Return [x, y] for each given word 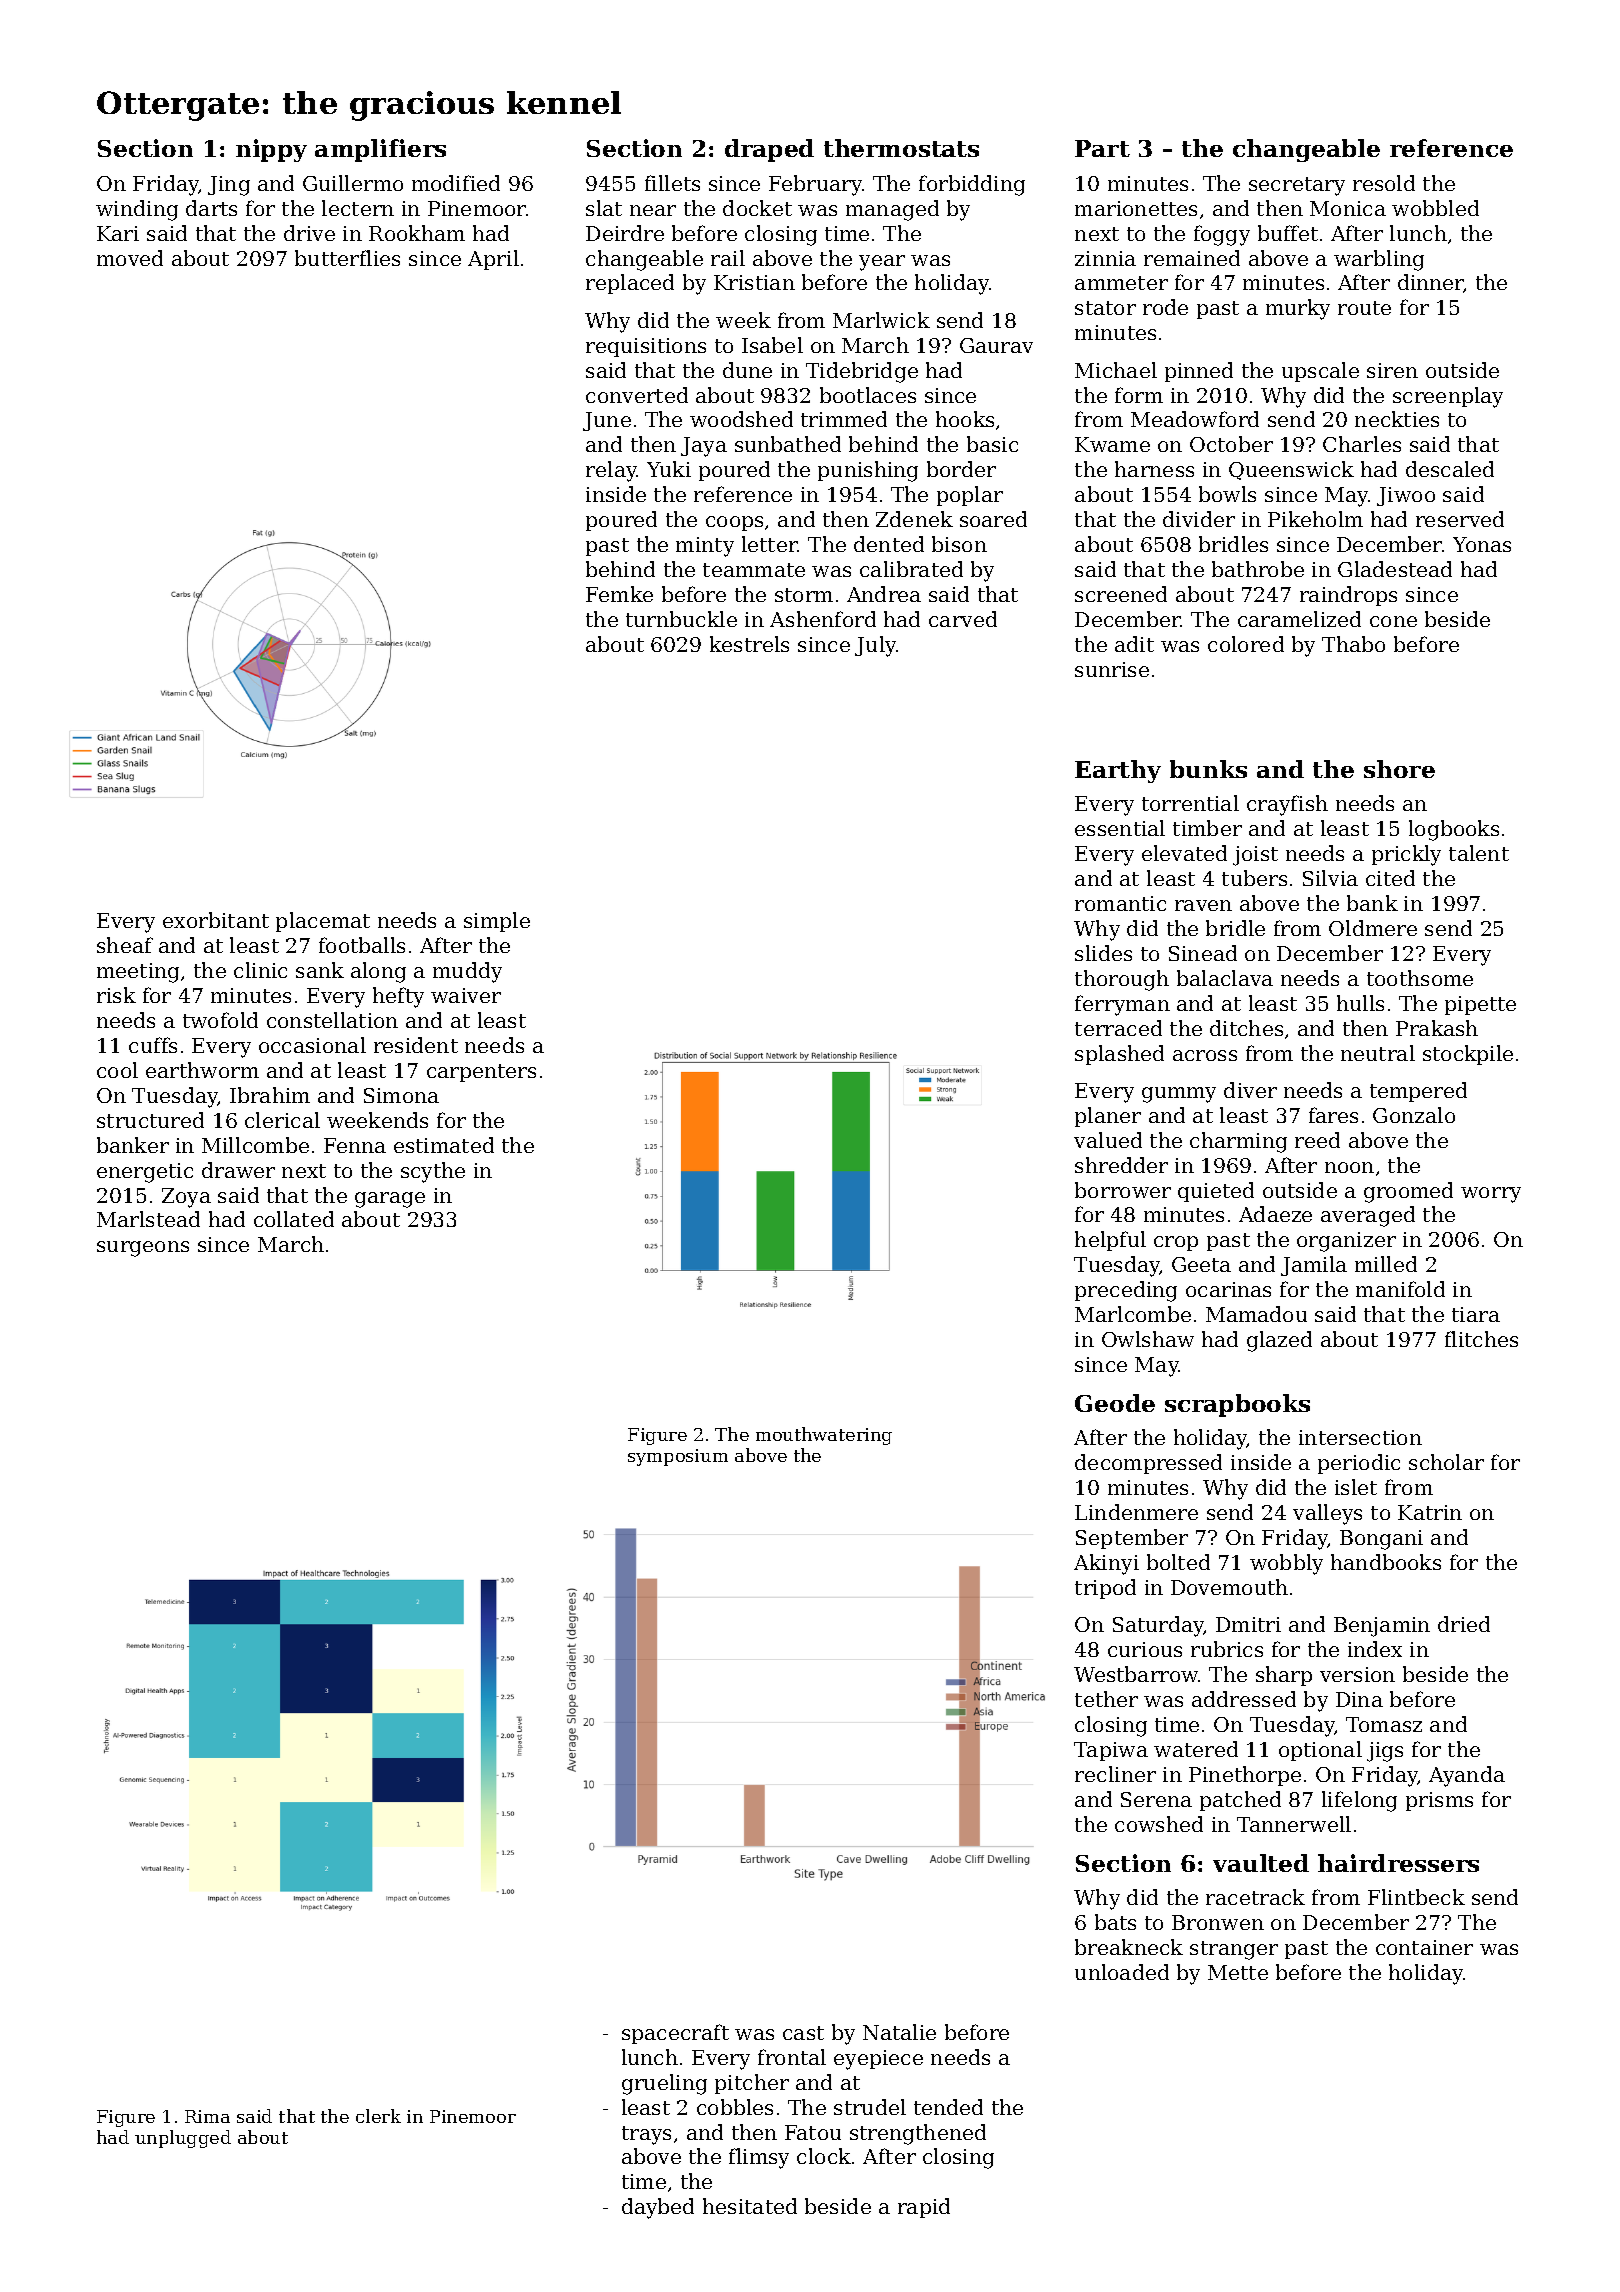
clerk [378, 2116]
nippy [271, 150]
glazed [1279, 1341]
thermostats [901, 148]
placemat [323, 922]
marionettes [1136, 208]
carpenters [481, 1073]
